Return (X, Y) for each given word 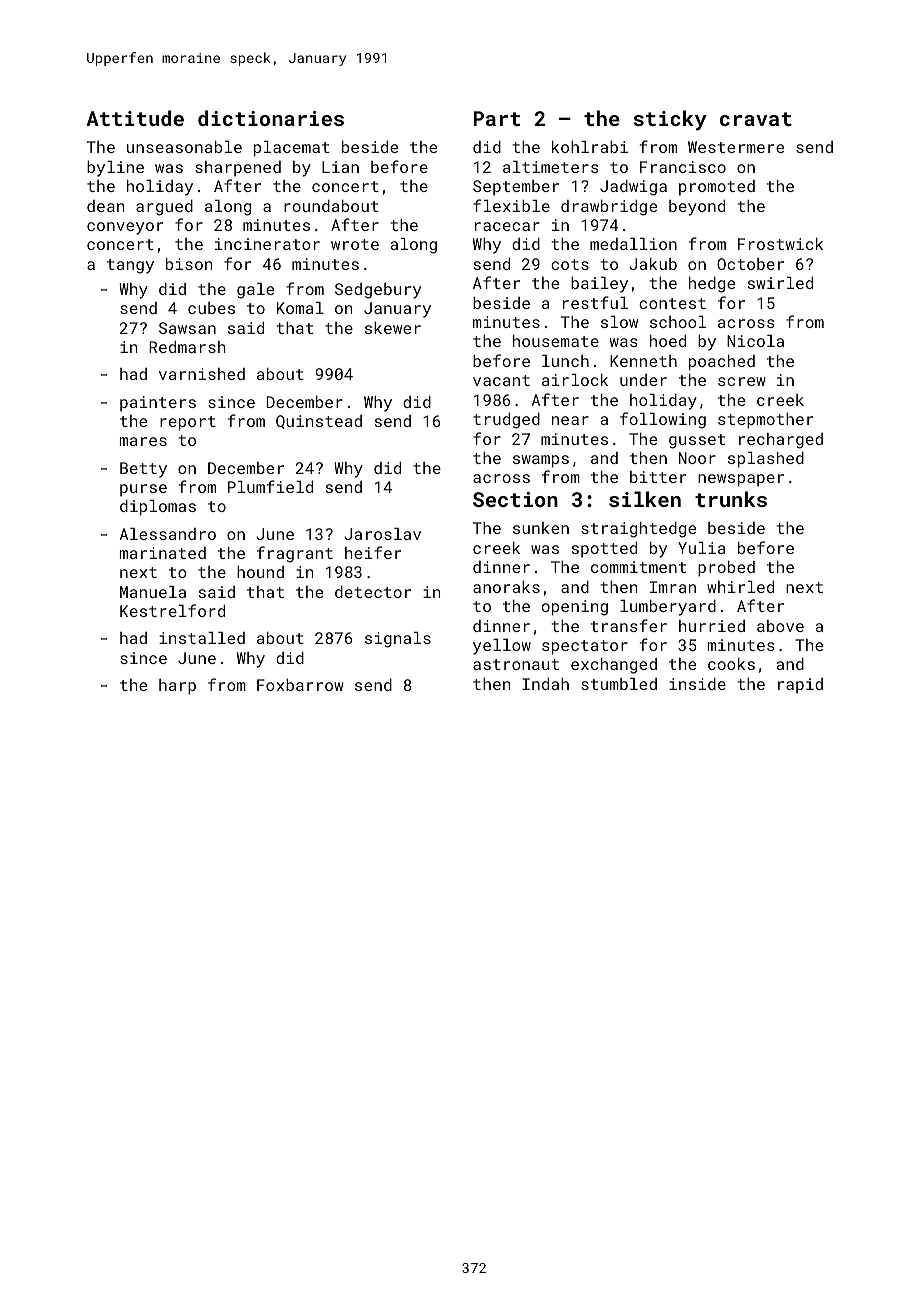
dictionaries (271, 118)
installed (202, 638)
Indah (545, 684)
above (780, 626)
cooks (731, 664)
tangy (130, 266)
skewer (393, 328)
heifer (373, 552)
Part (497, 118)
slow (619, 322)
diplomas (158, 508)
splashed (766, 460)
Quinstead (319, 422)
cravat (756, 119)
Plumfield (270, 486)
